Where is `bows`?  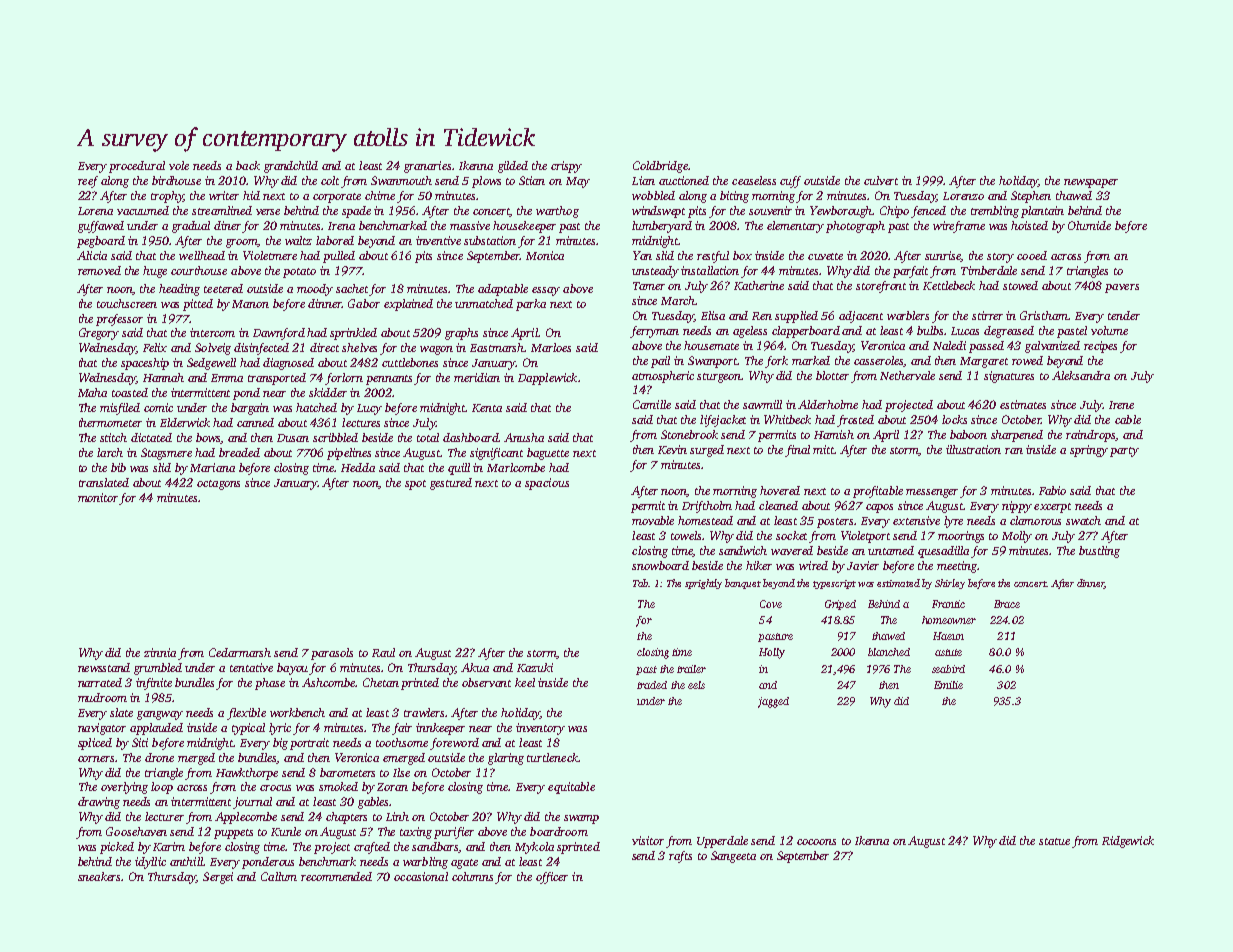 bows is located at coordinates (208, 438).
